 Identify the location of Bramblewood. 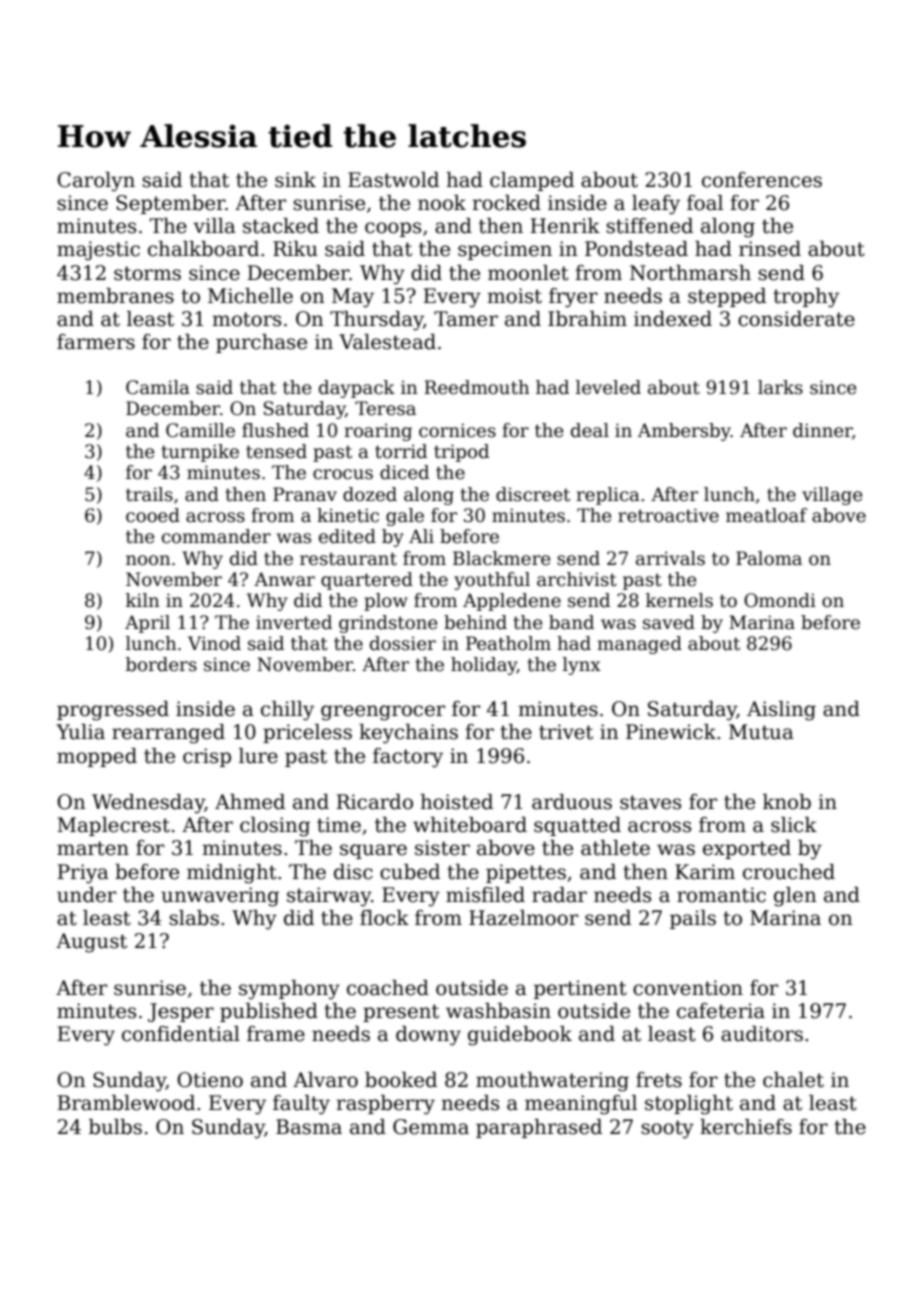
(126, 1103).
